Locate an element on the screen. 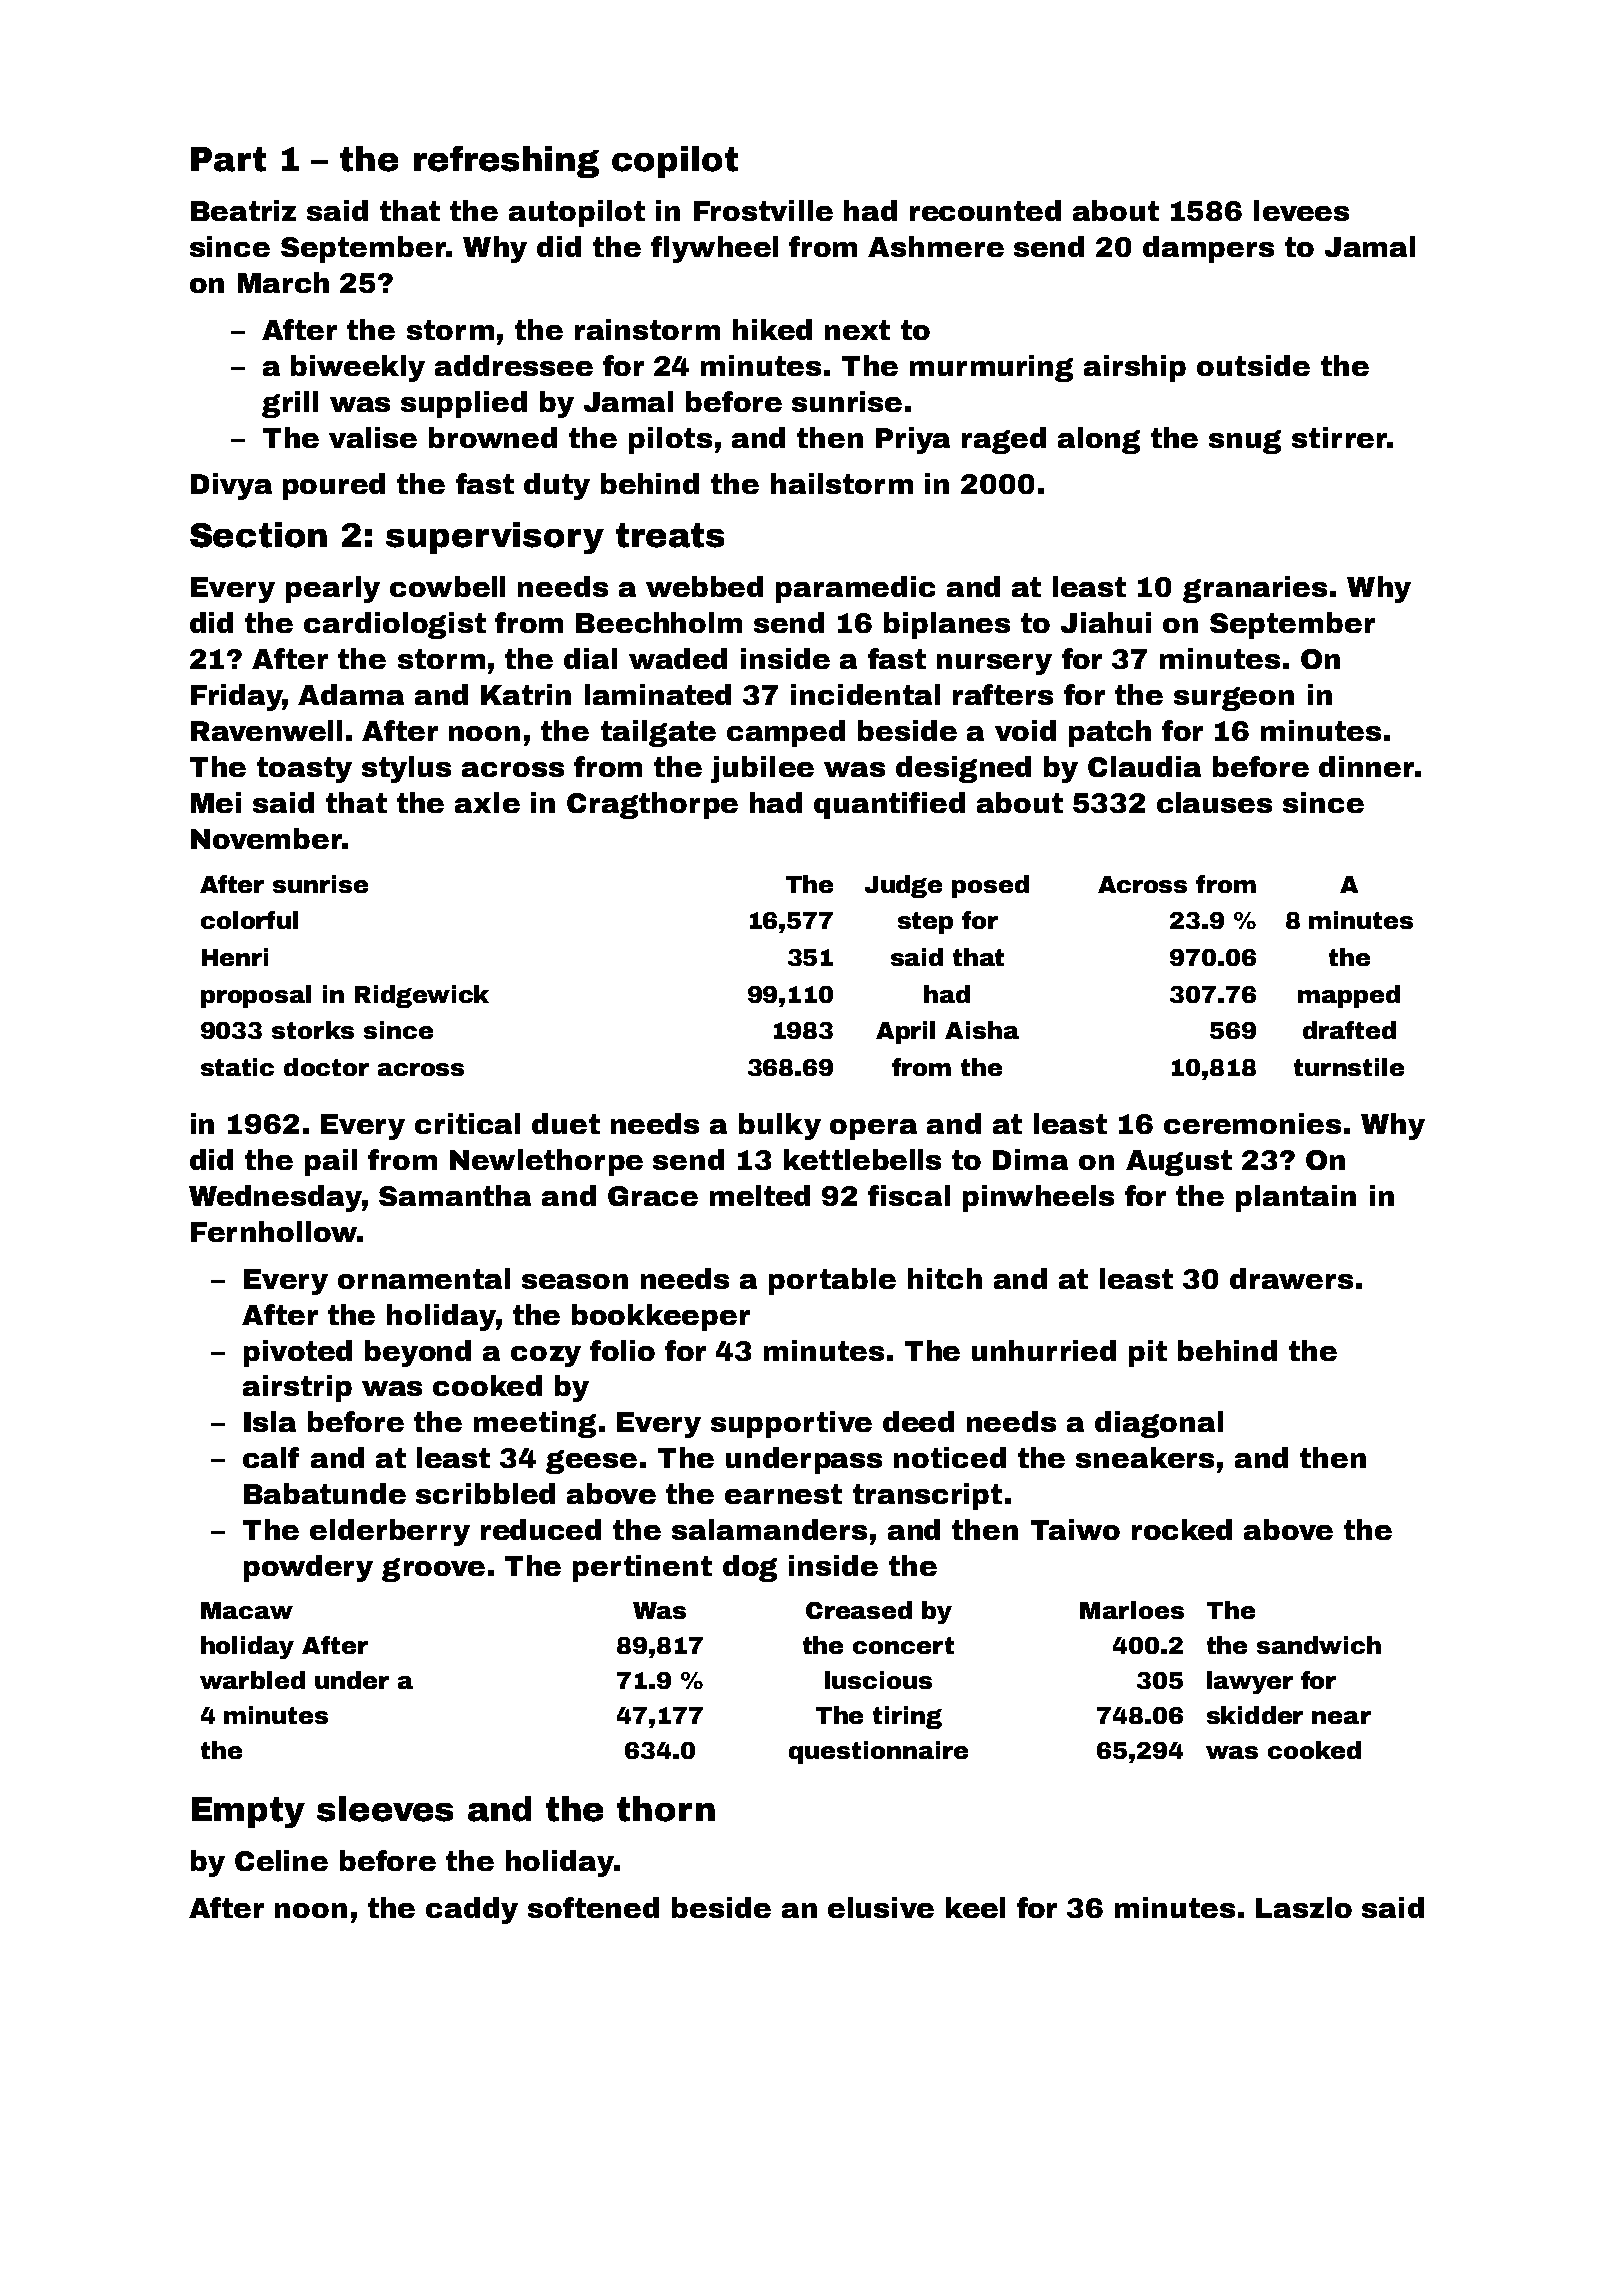  Aisha is located at coordinates (982, 1030).
